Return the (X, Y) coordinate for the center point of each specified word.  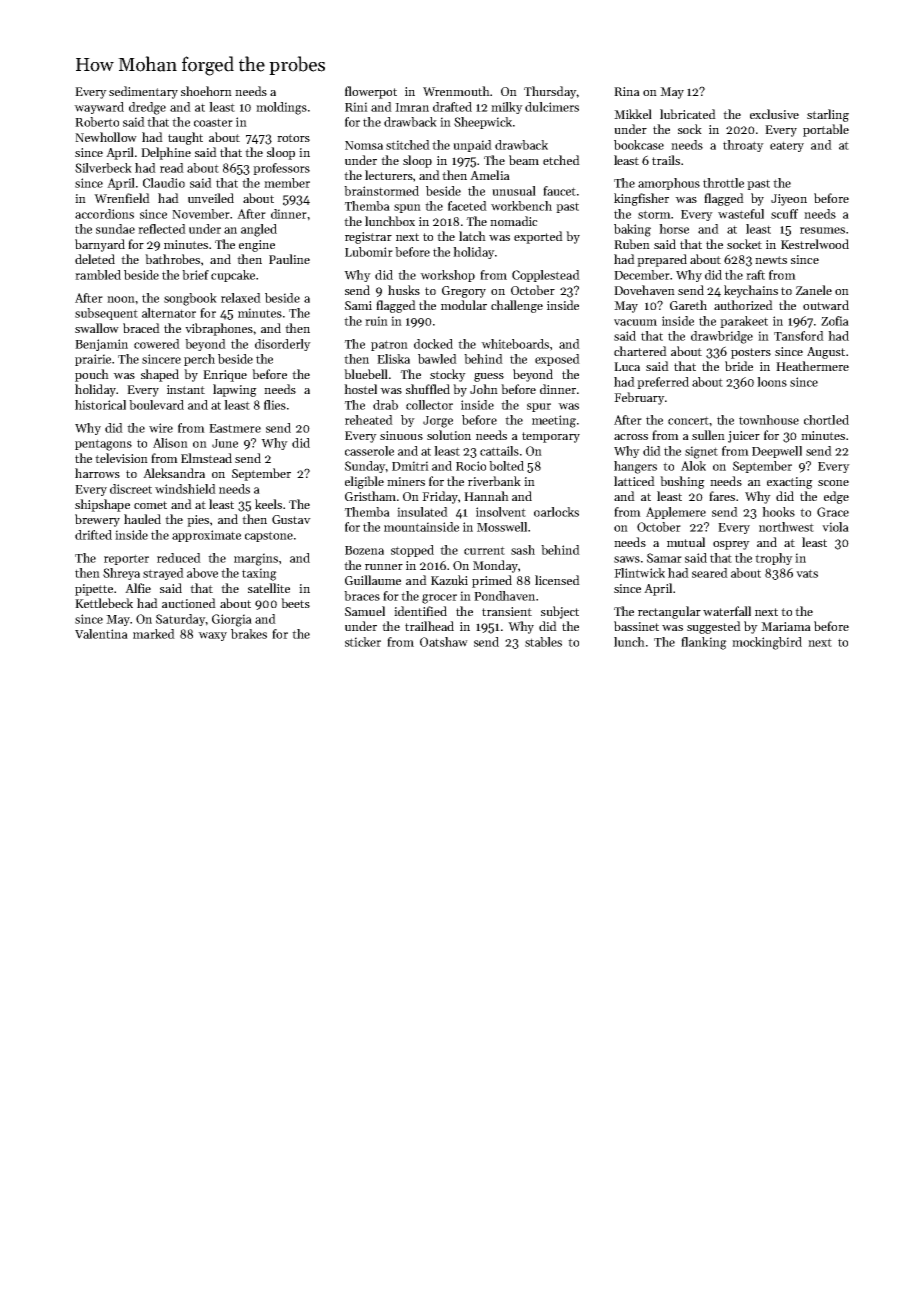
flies (275, 405)
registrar (368, 238)
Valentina (101, 634)
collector (429, 405)
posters (751, 353)
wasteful (741, 214)
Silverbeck (103, 168)
